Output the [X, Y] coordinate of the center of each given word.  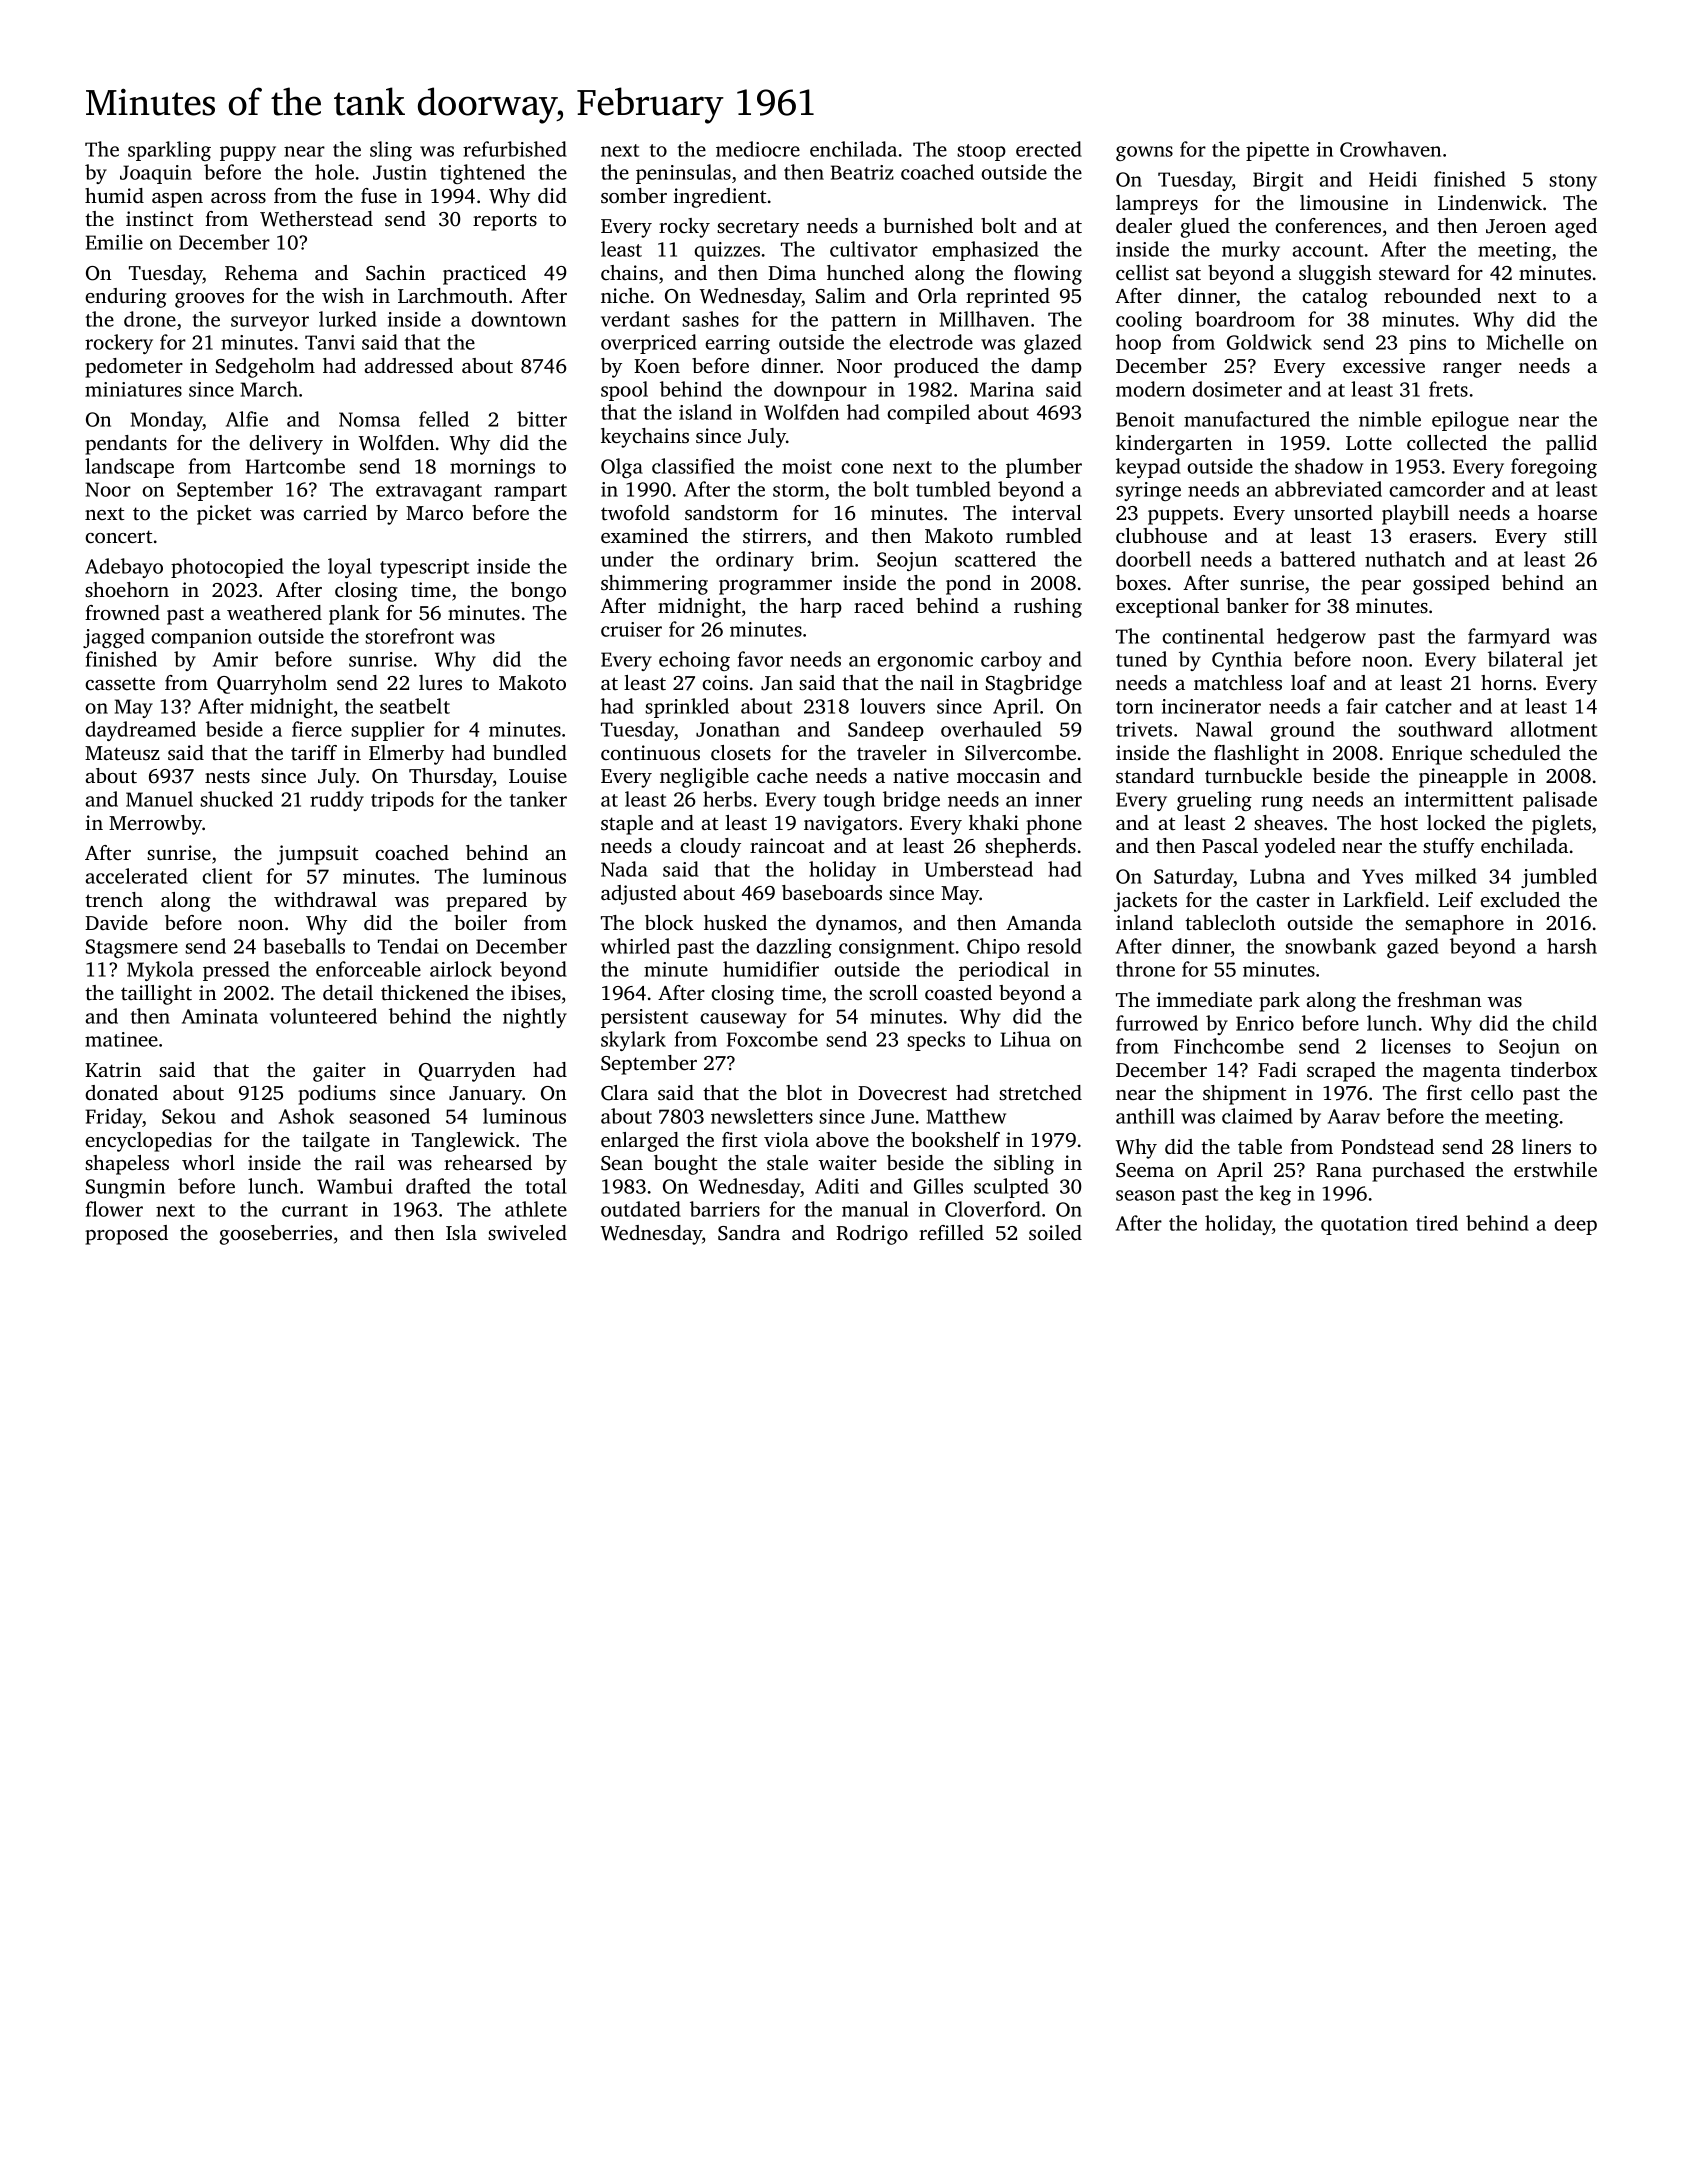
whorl [208, 1162]
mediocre [758, 149]
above [842, 1139]
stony [1573, 182]
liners [1546, 1146]
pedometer [134, 368]
